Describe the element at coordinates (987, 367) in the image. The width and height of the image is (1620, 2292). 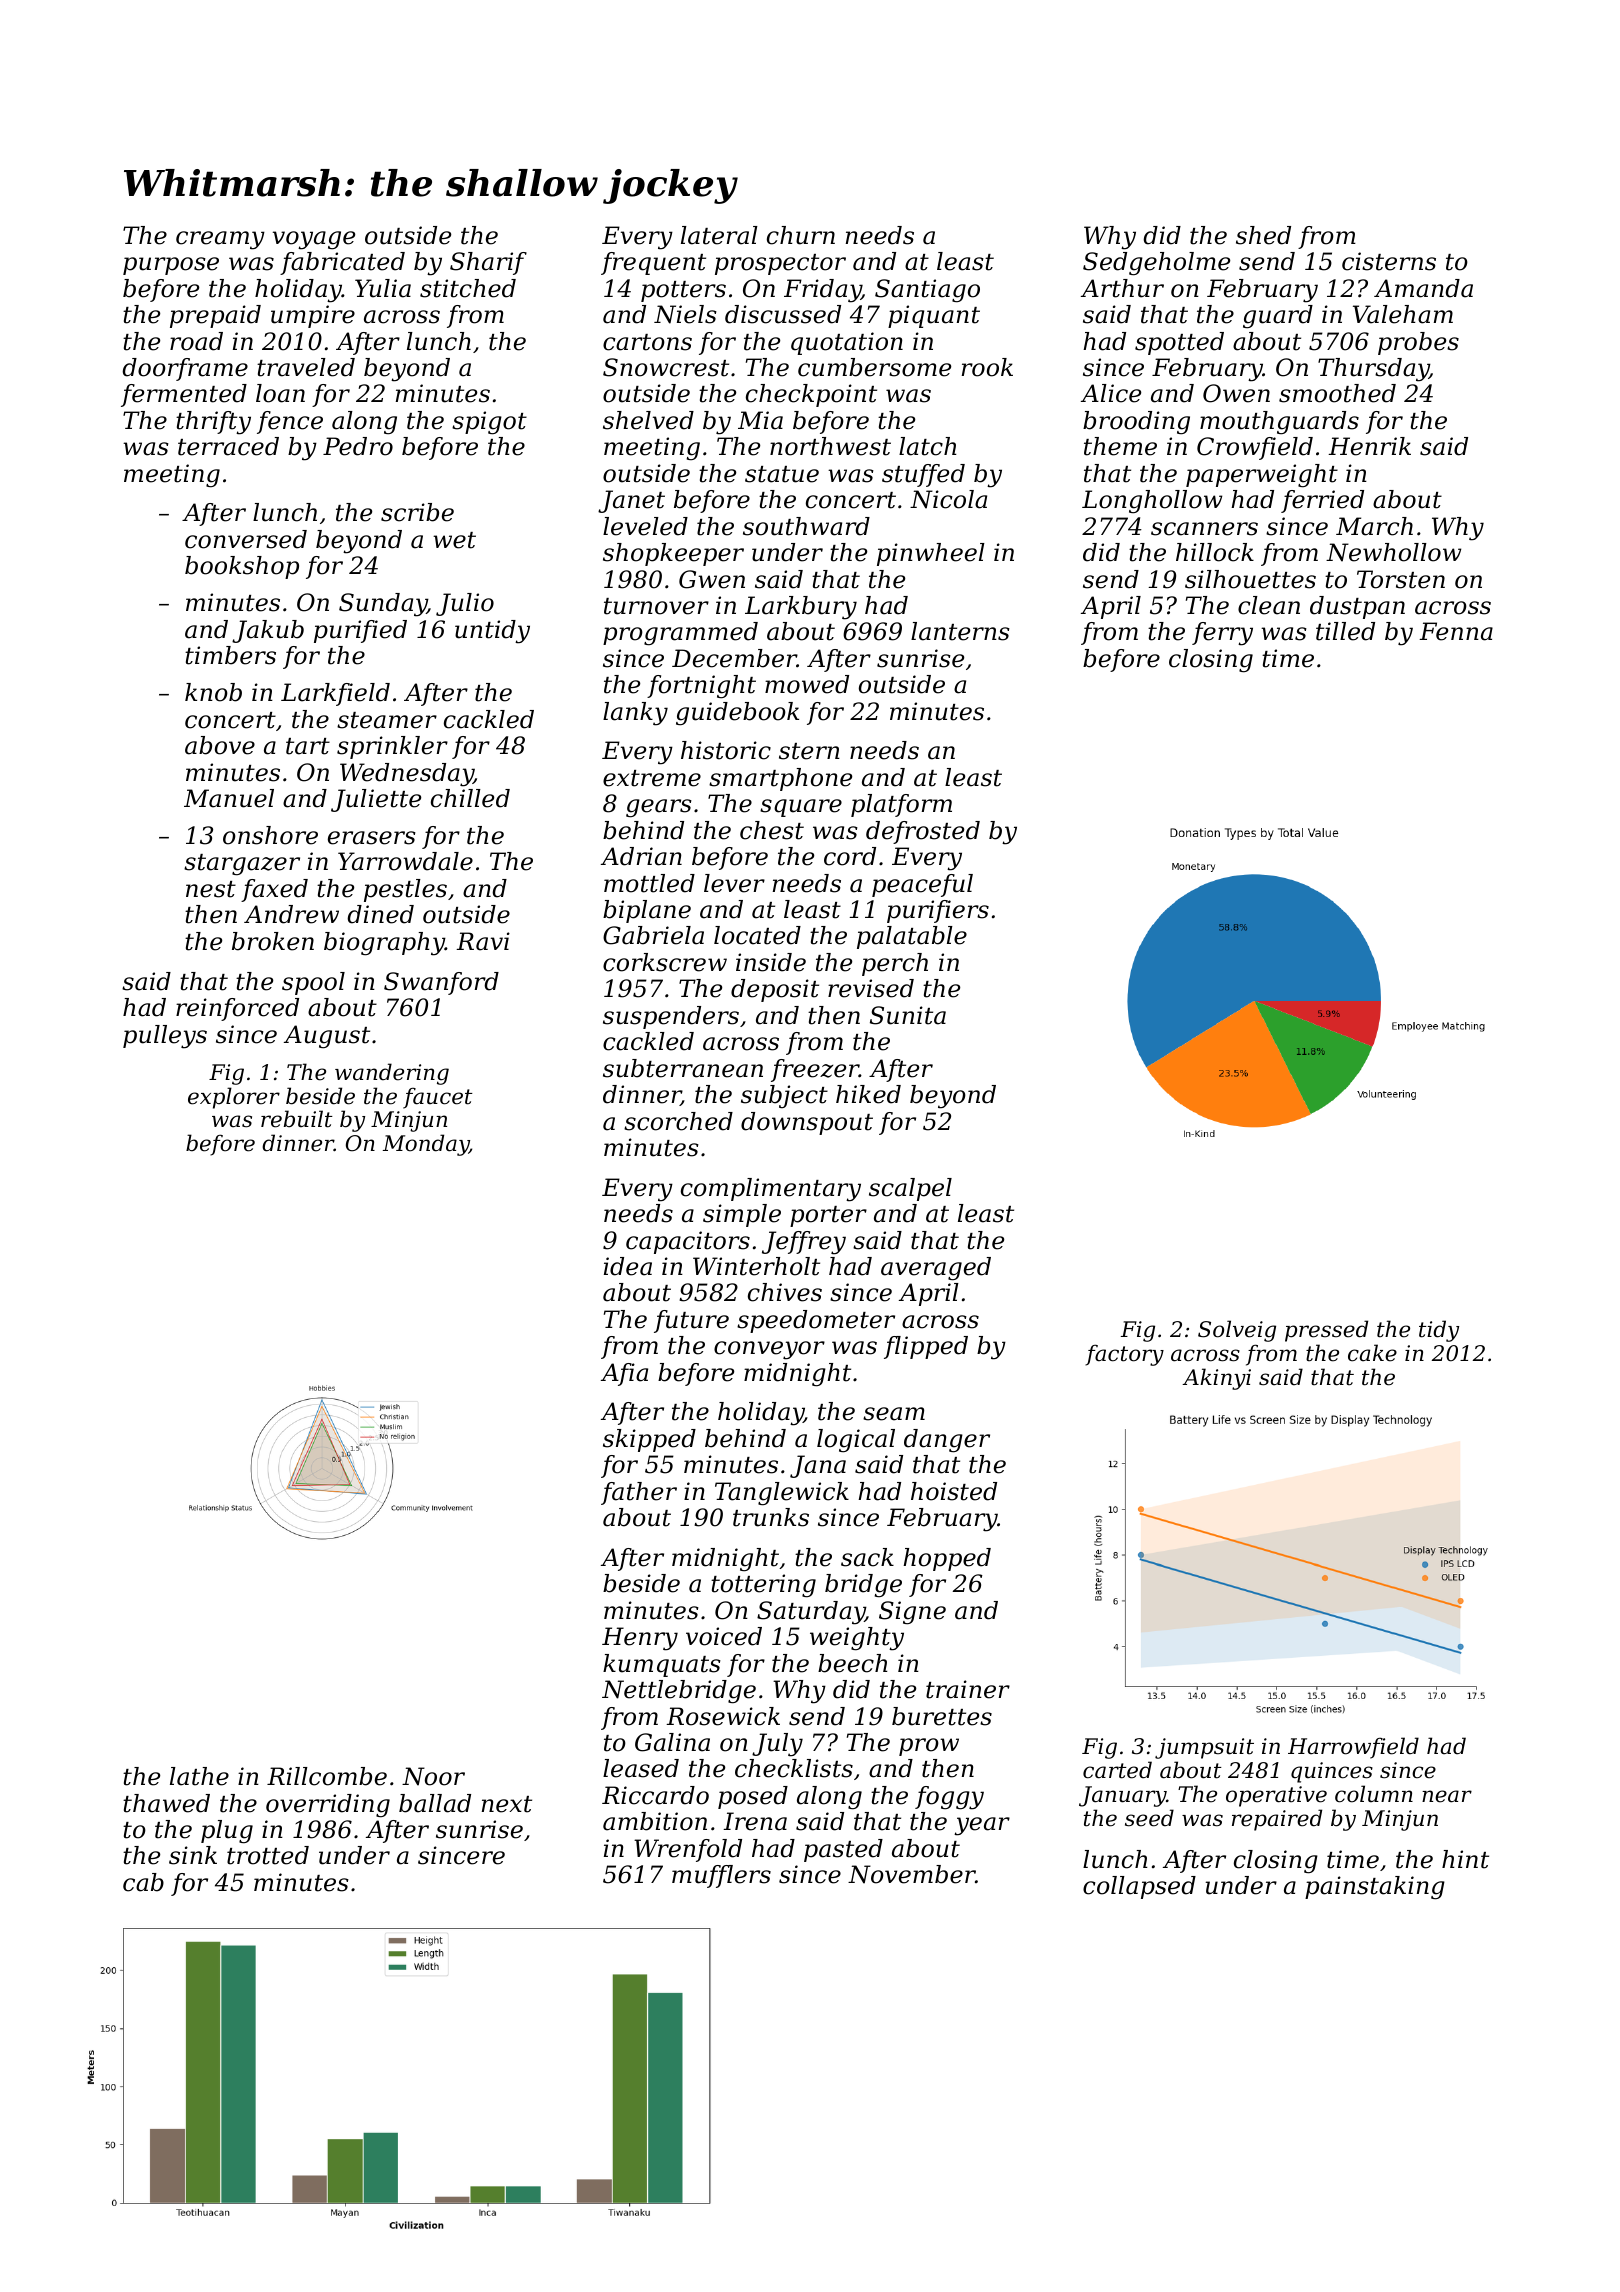
I see `rook` at that location.
